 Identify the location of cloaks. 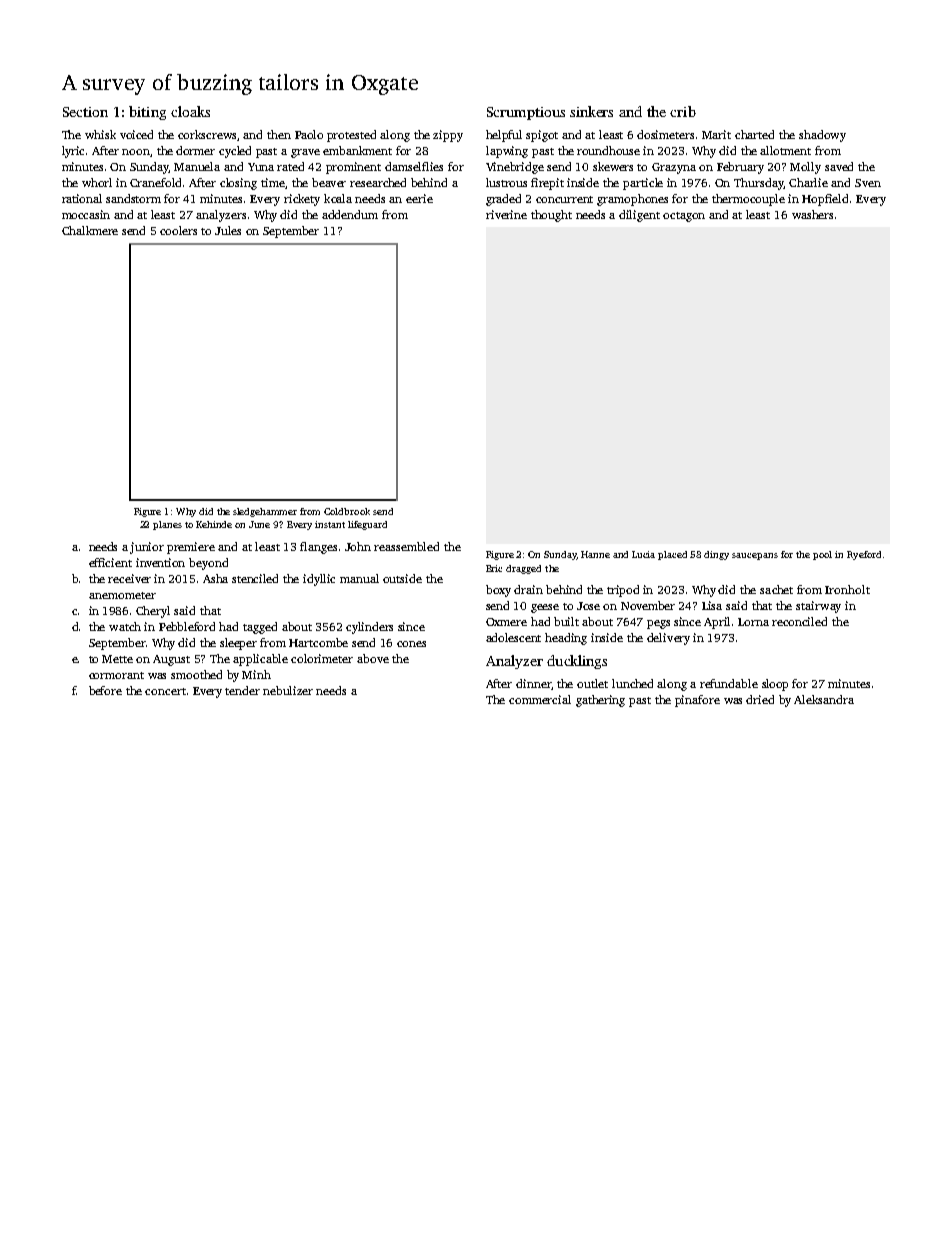
(190, 111).
